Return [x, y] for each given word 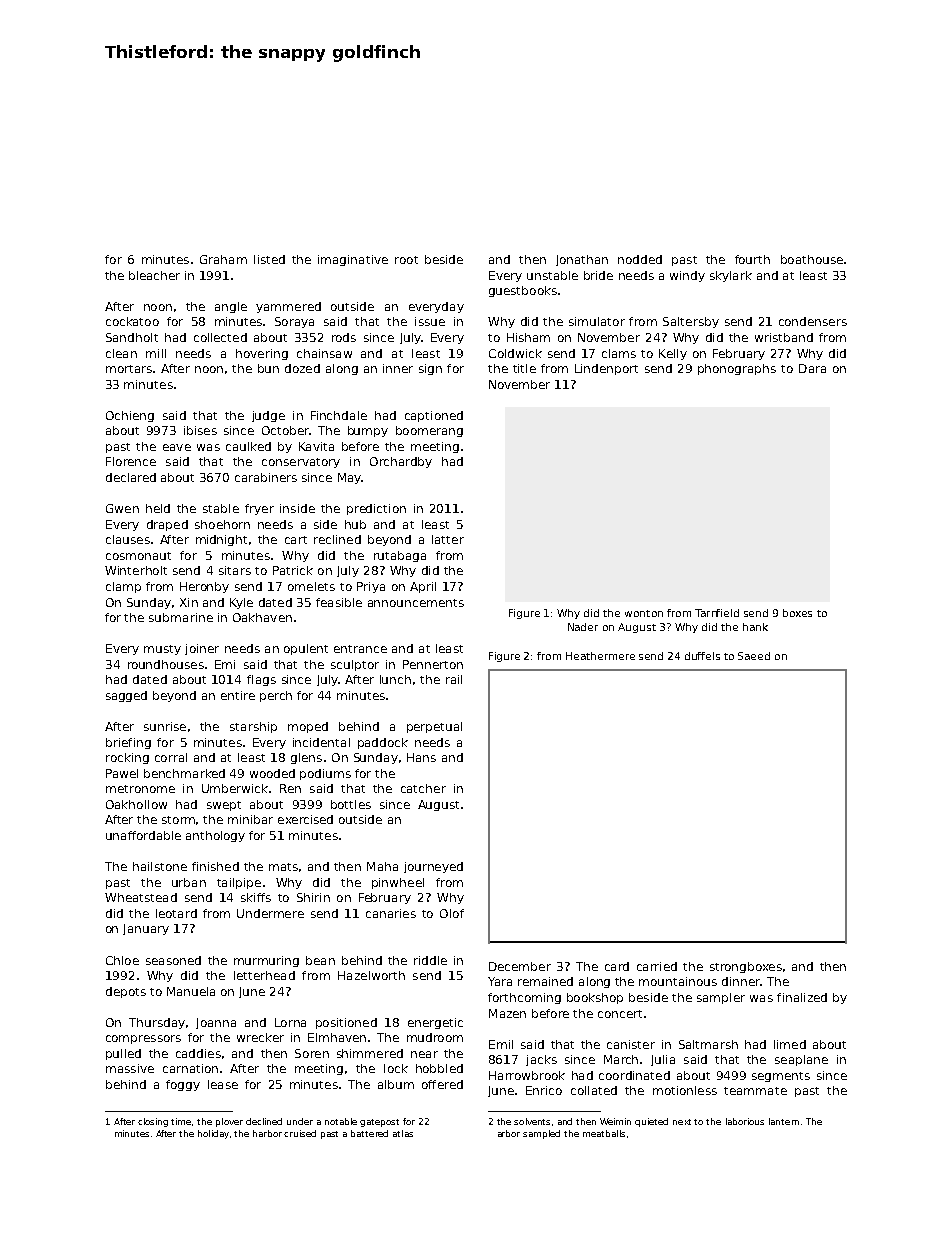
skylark [731, 276]
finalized [802, 997]
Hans [421, 757]
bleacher [154, 275]
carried [657, 966]
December [520, 966]
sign [430, 369]
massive [130, 1068]
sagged [126, 696]
